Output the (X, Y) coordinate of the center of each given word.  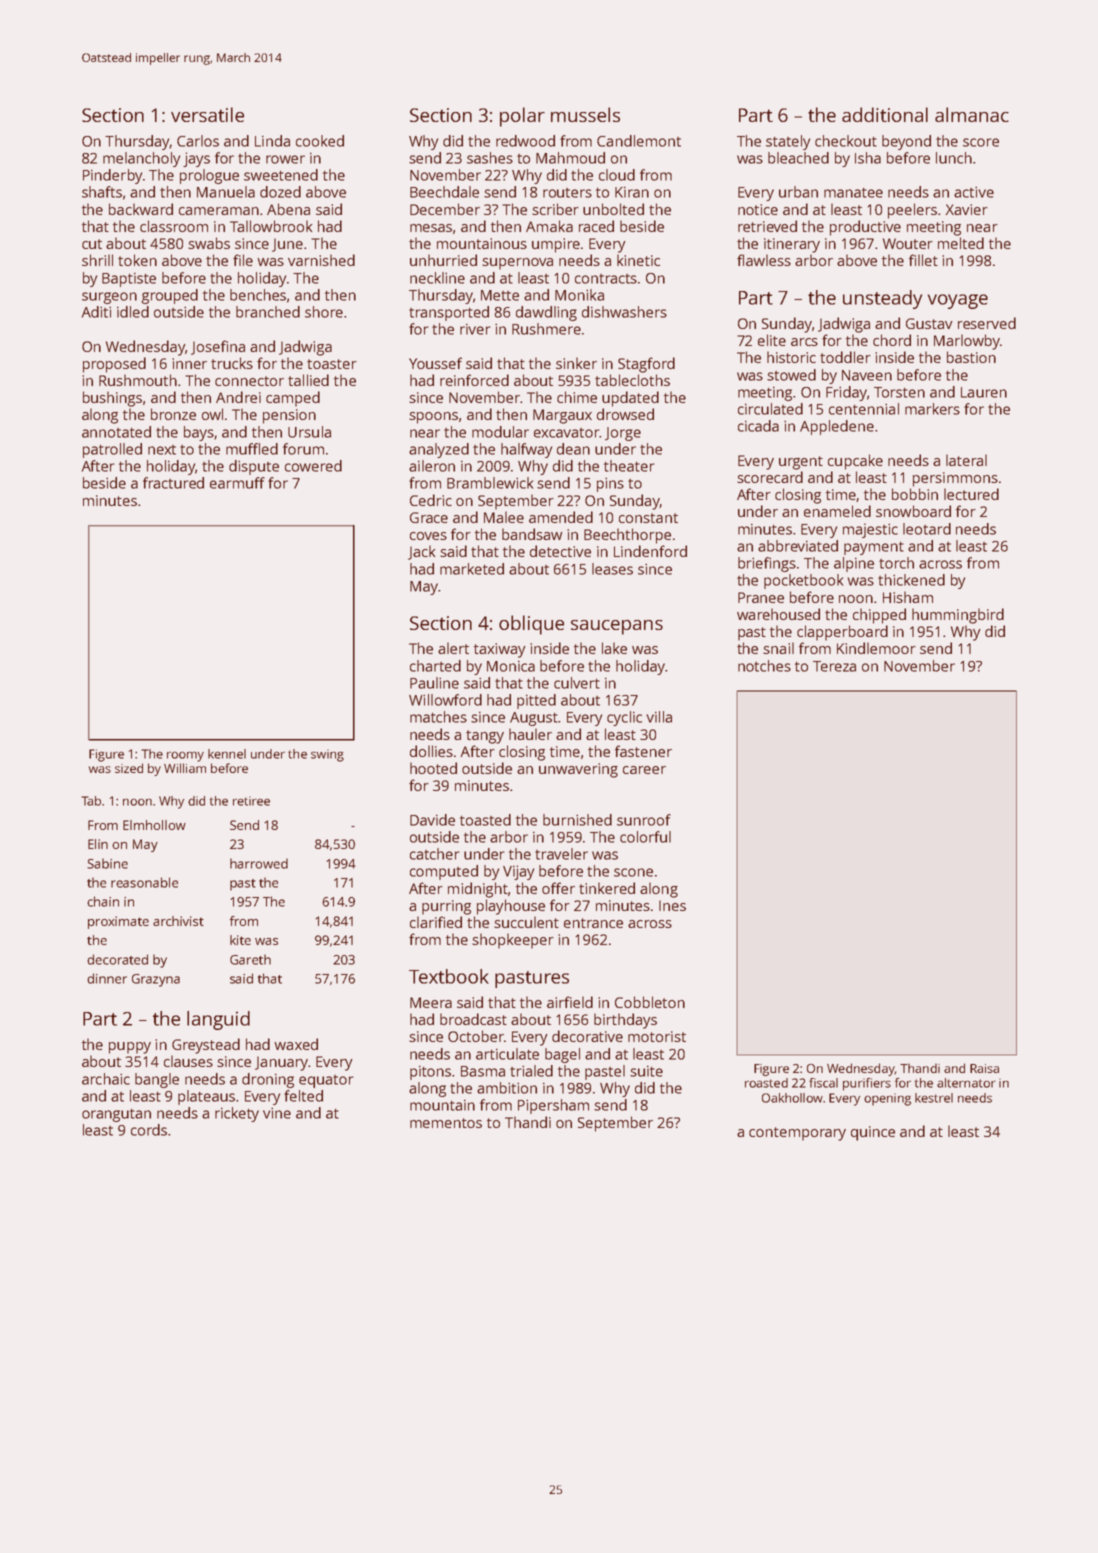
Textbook (449, 976)
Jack (421, 552)
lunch (954, 158)
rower (285, 159)
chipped (879, 616)
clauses (188, 1061)
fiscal (823, 1083)
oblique (531, 625)
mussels (585, 114)
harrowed (259, 863)
